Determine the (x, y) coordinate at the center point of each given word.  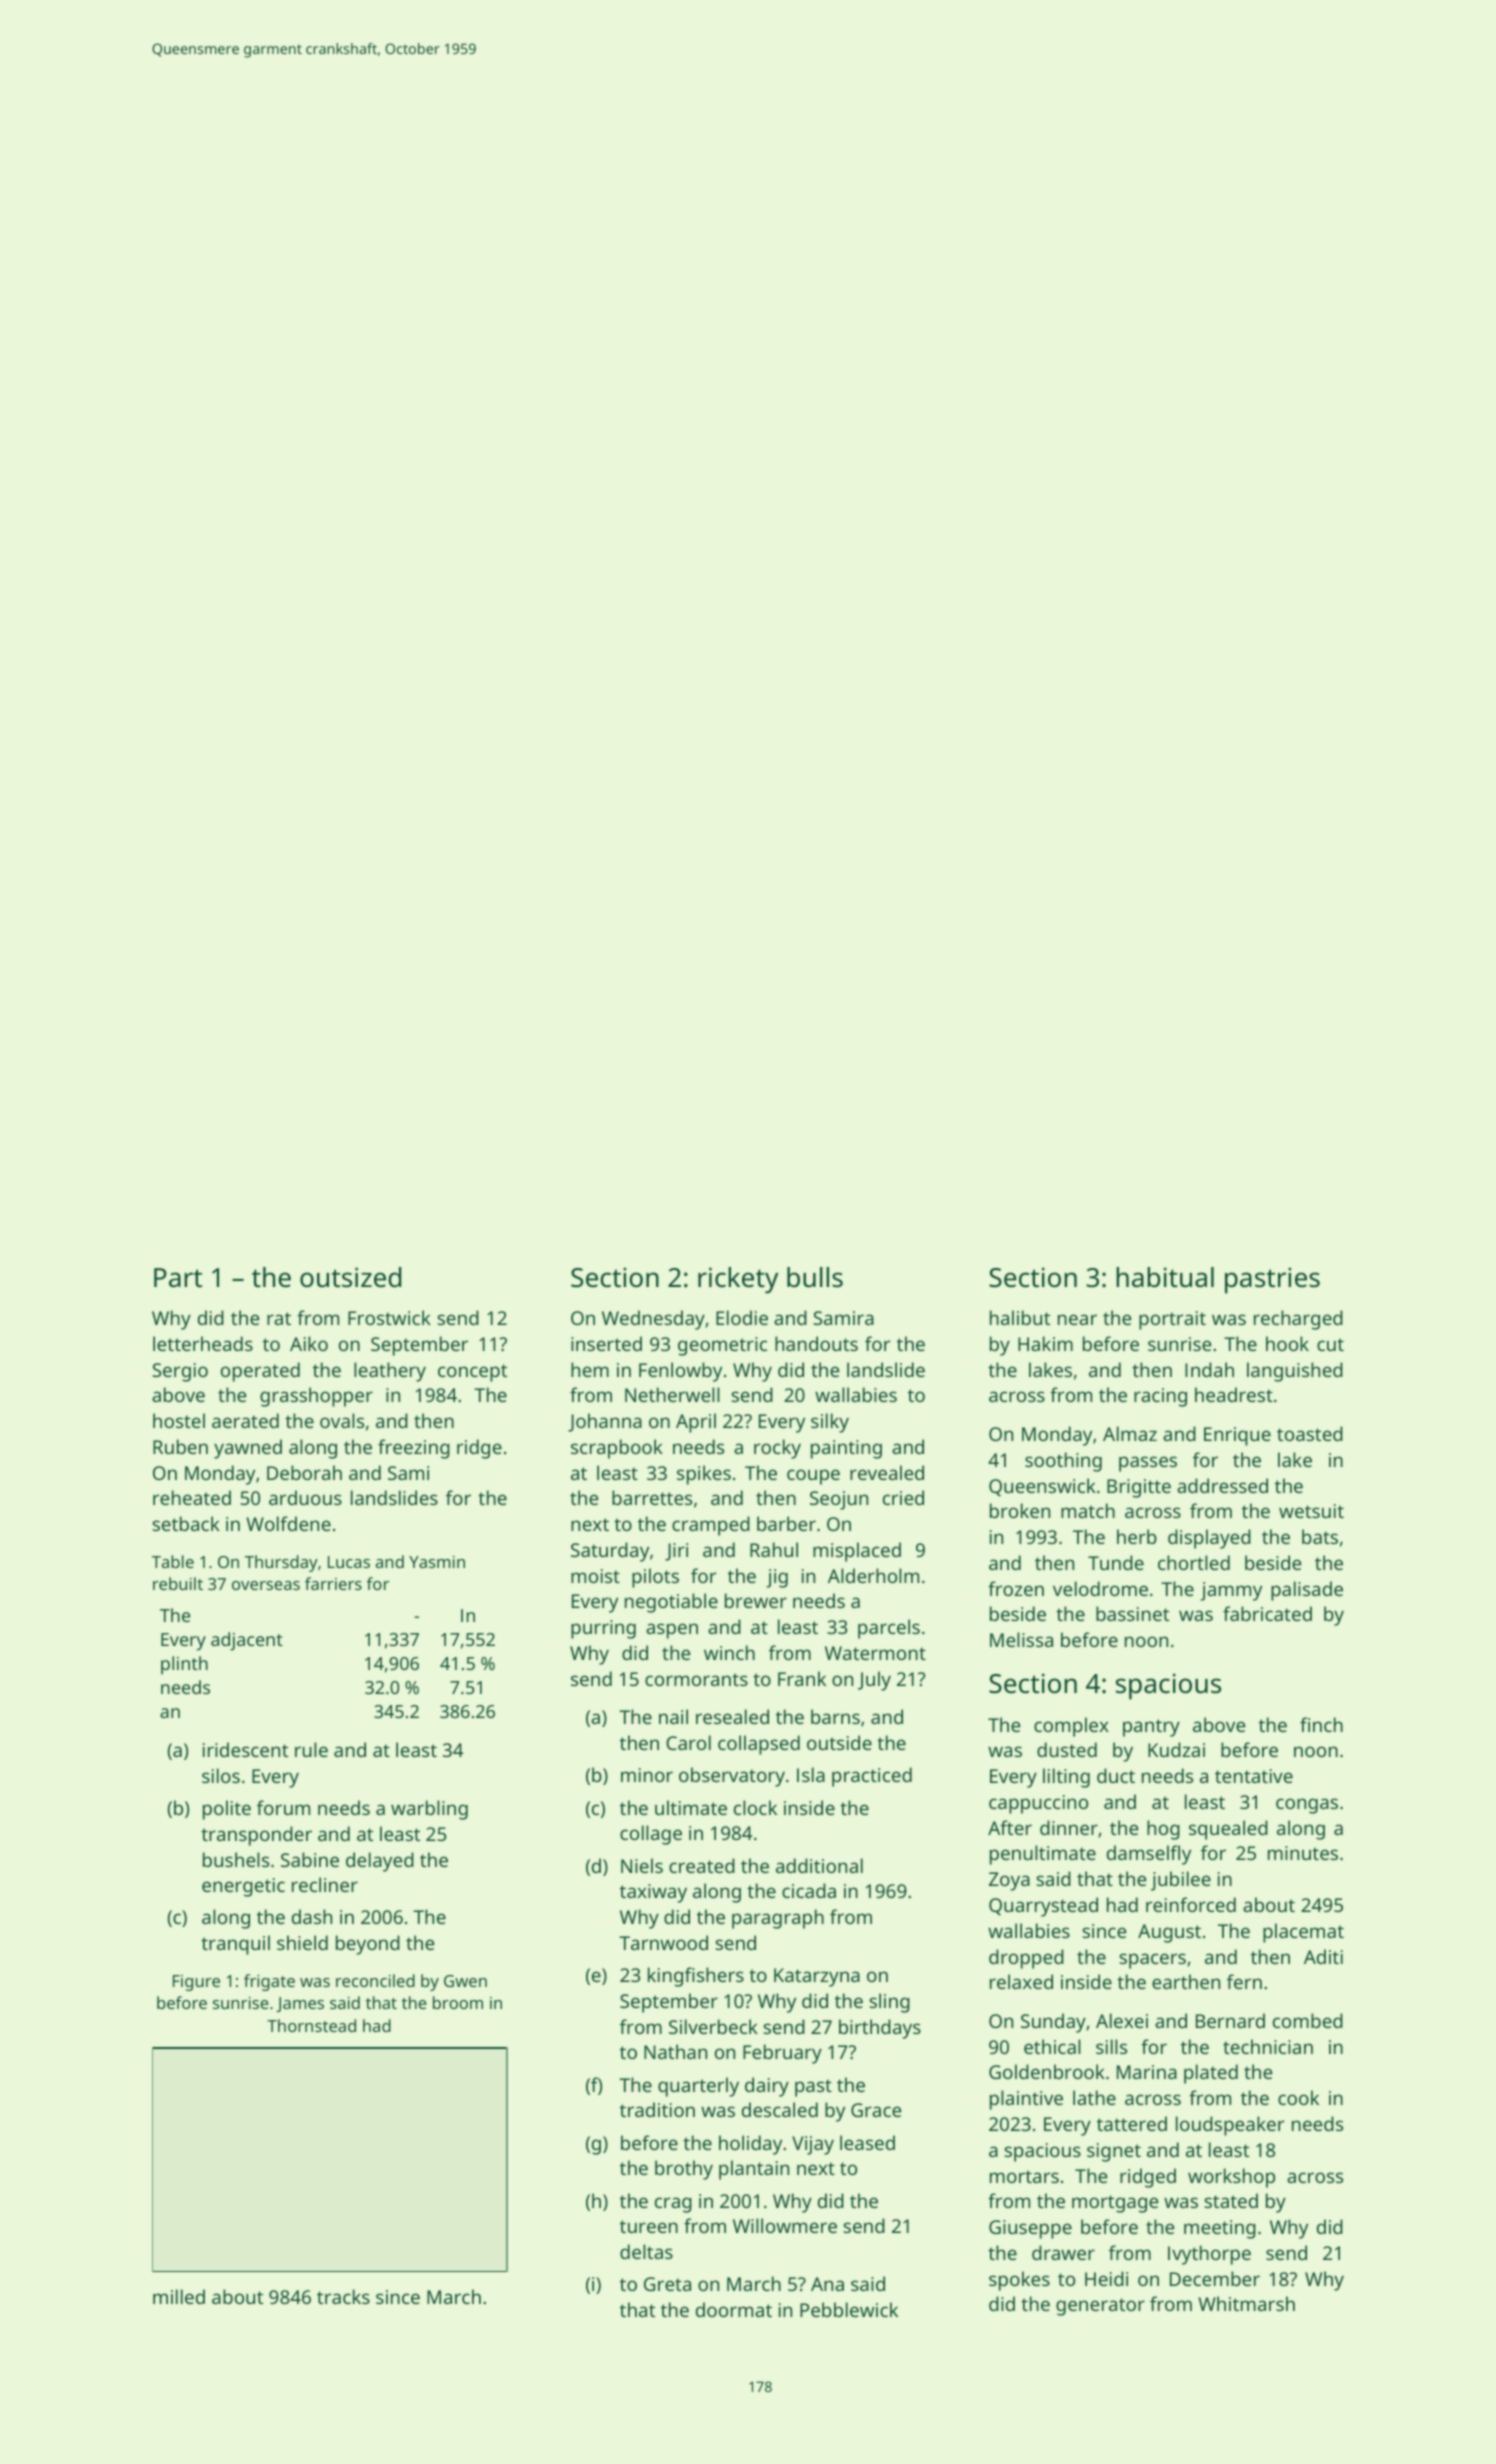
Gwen (465, 1981)
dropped (1026, 1959)
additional (819, 1865)
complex (1071, 1727)
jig (777, 1578)
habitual (1165, 1277)
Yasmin (437, 1562)
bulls (815, 1277)
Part (178, 1277)
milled (179, 2296)
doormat (734, 2309)
